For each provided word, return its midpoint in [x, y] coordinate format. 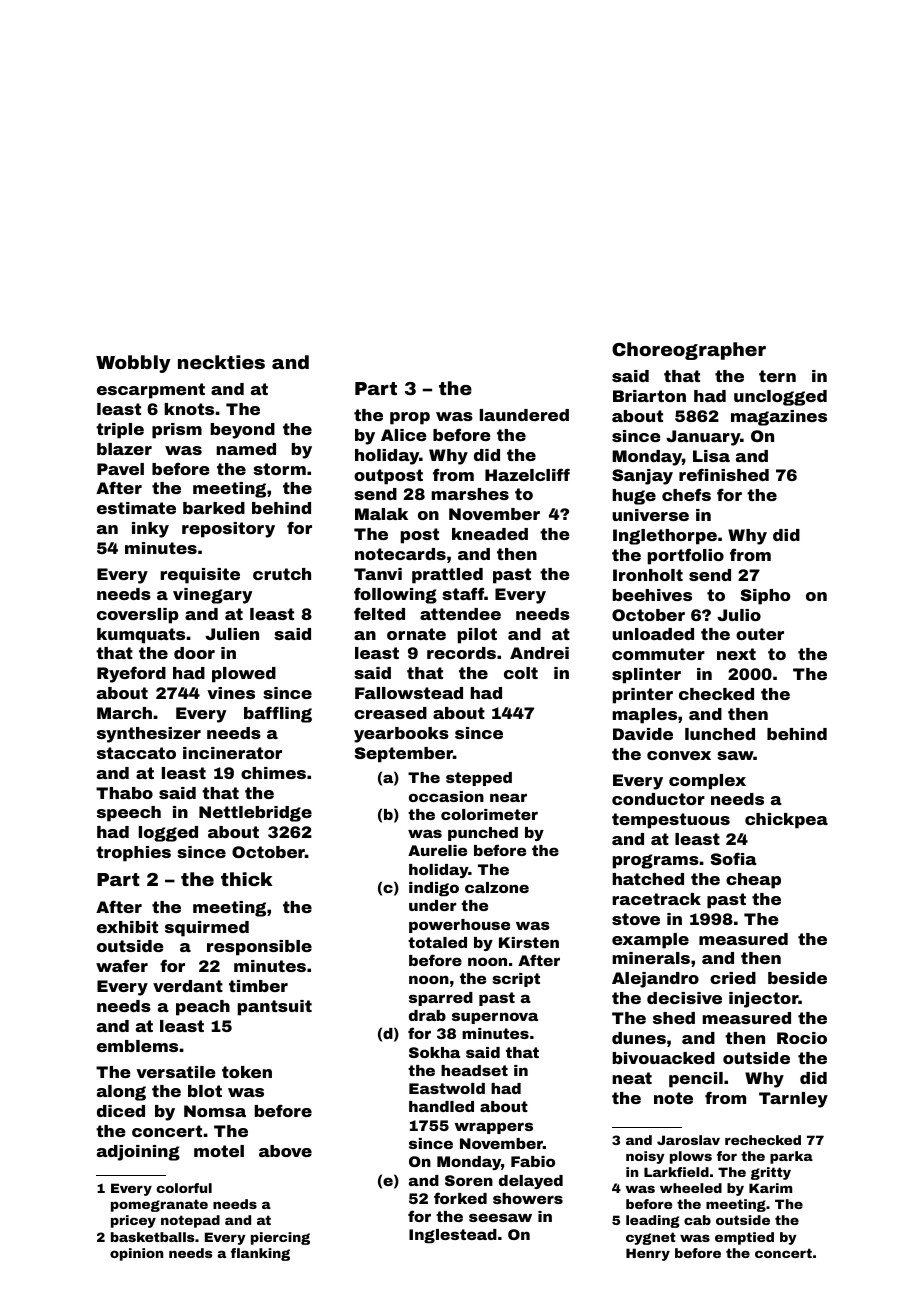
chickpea [786, 821]
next [736, 654]
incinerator [232, 753]
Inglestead [453, 1236]
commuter [658, 654]
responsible [259, 948]
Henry [648, 1254]
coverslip [138, 616]
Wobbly [133, 364]
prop [410, 418]
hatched [648, 879]
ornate [416, 634]
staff [463, 593]
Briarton [649, 396]
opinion [136, 1254]
